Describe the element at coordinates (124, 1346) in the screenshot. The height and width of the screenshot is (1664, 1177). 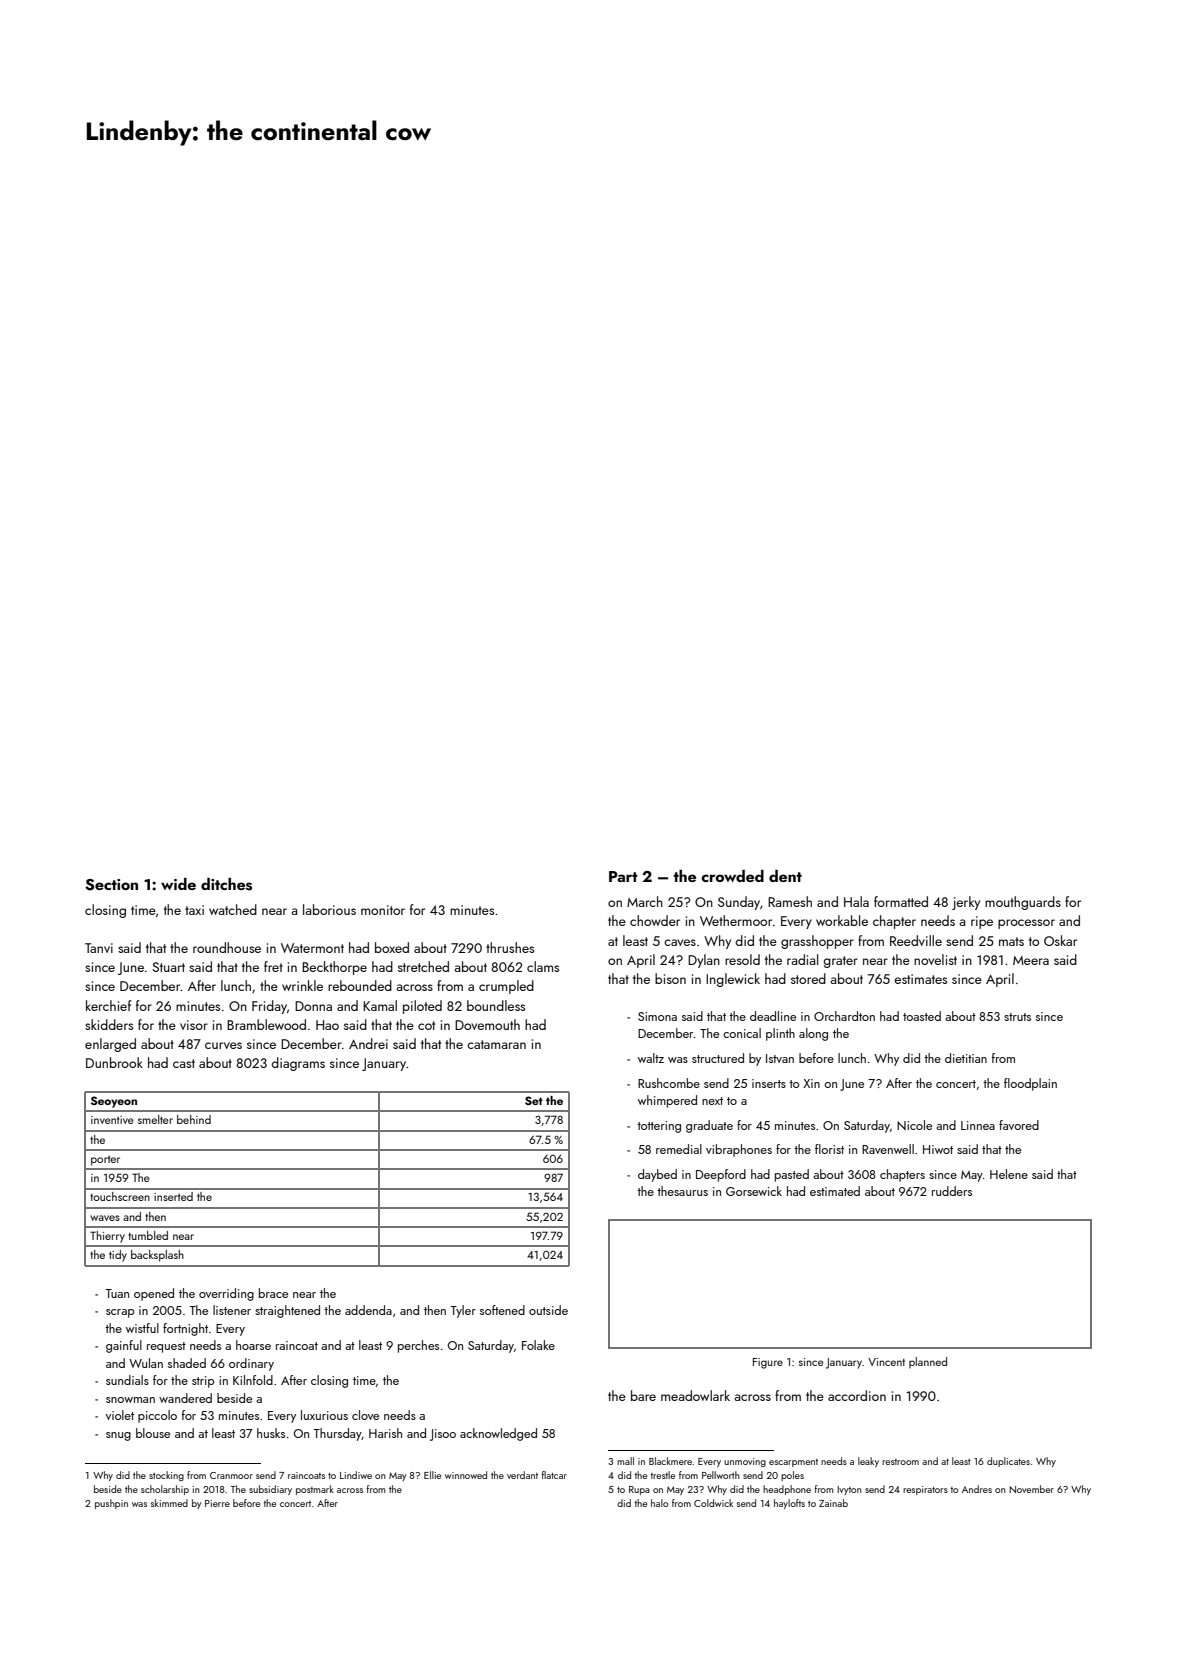
I see `gainful` at that location.
